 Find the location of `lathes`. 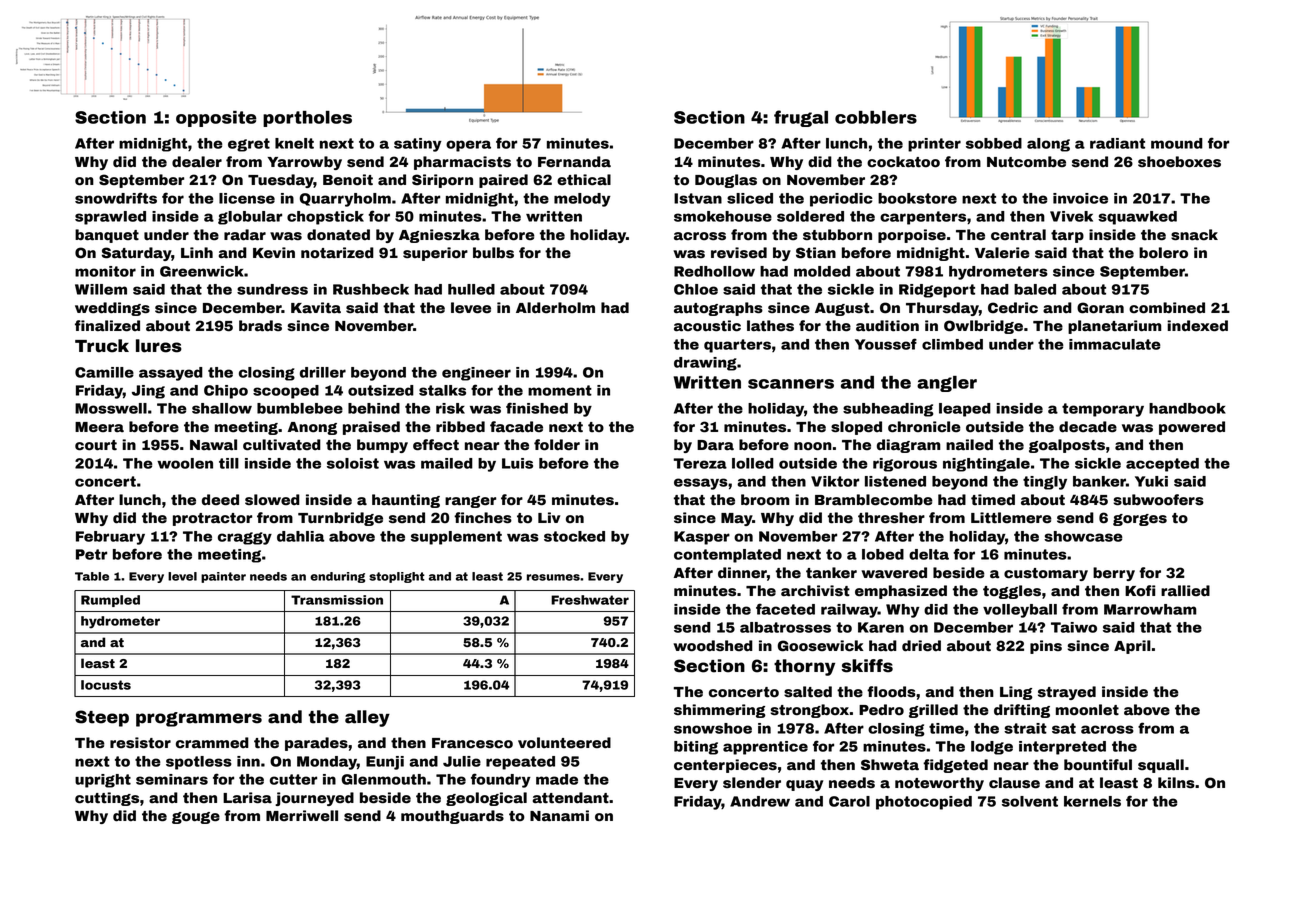

lathes is located at coordinates (770, 326).
